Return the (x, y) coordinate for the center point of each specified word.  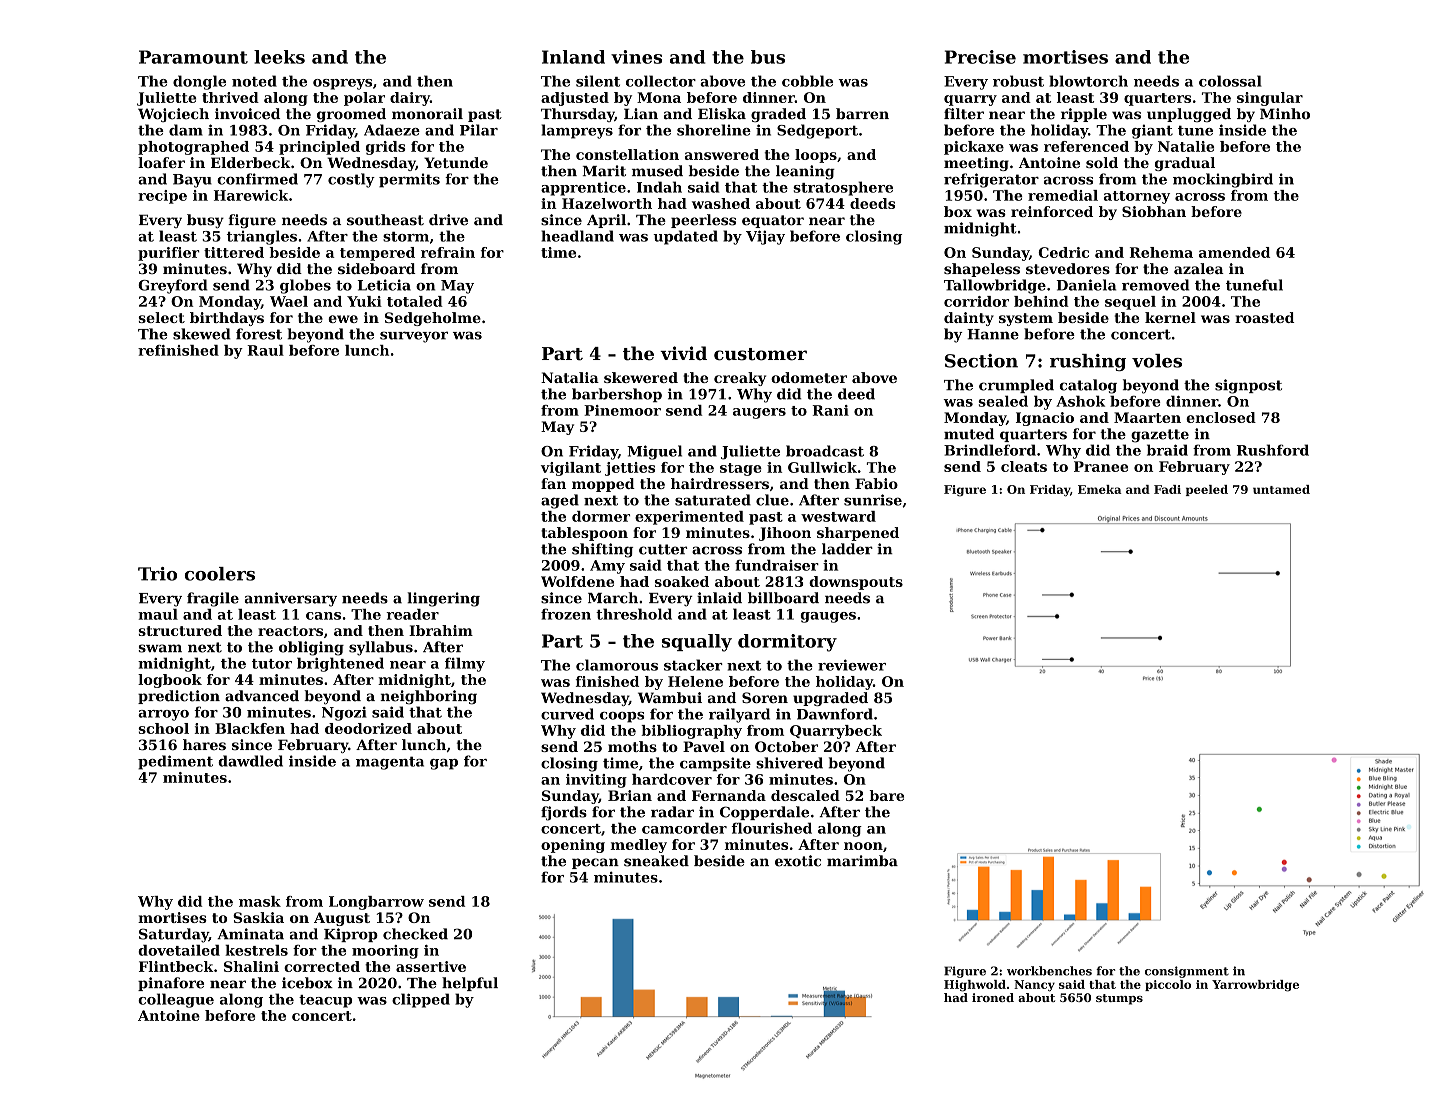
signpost (1248, 386)
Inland (573, 57)
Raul (265, 350)
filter (964, 114)
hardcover (672, 779)
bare (886, 795)
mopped (603, 485)
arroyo (163, 715)
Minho (1285, 114)
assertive (431, 966)
